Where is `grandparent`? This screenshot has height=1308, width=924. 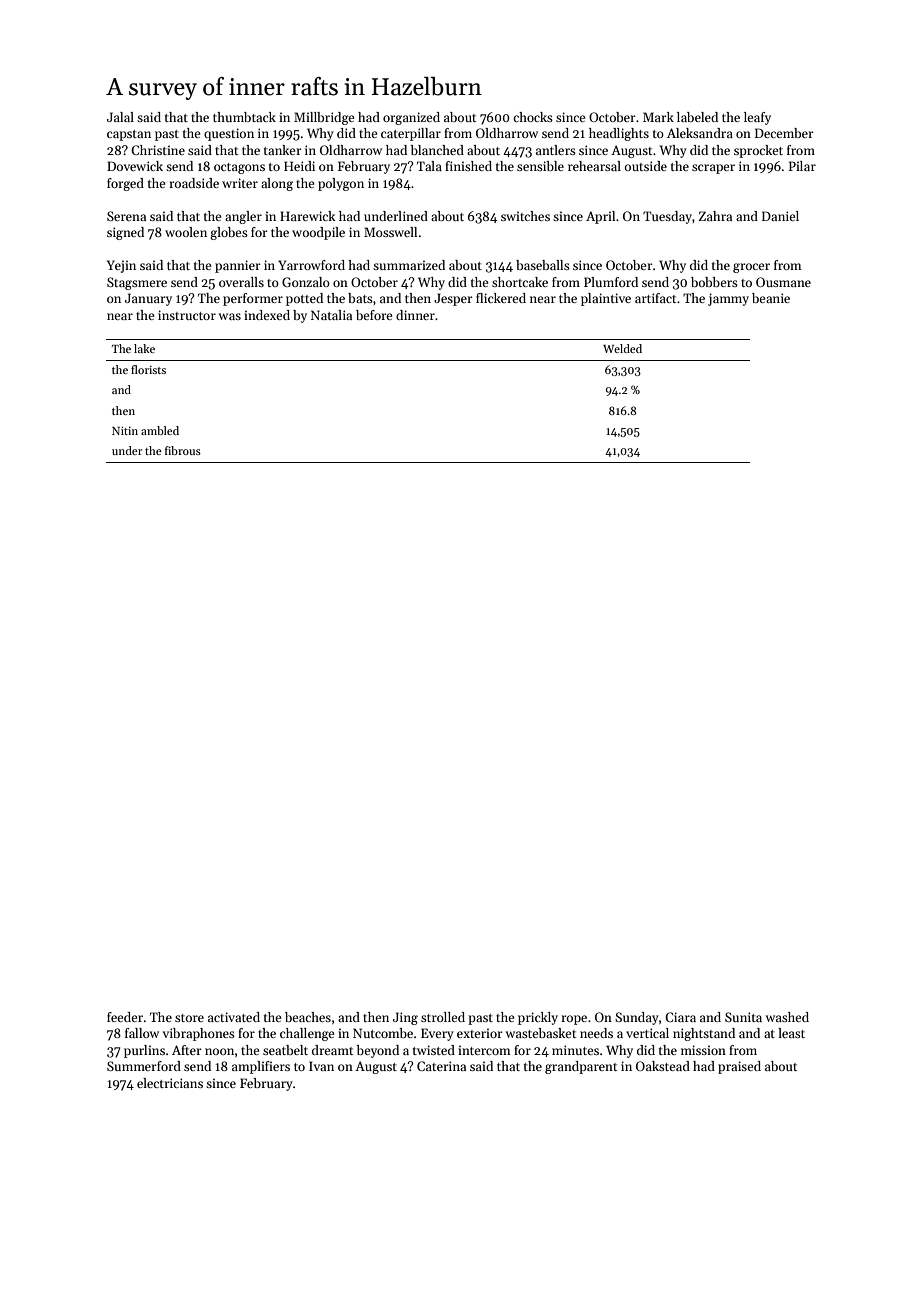 grandparent is located at coordinates (581, 1067).
